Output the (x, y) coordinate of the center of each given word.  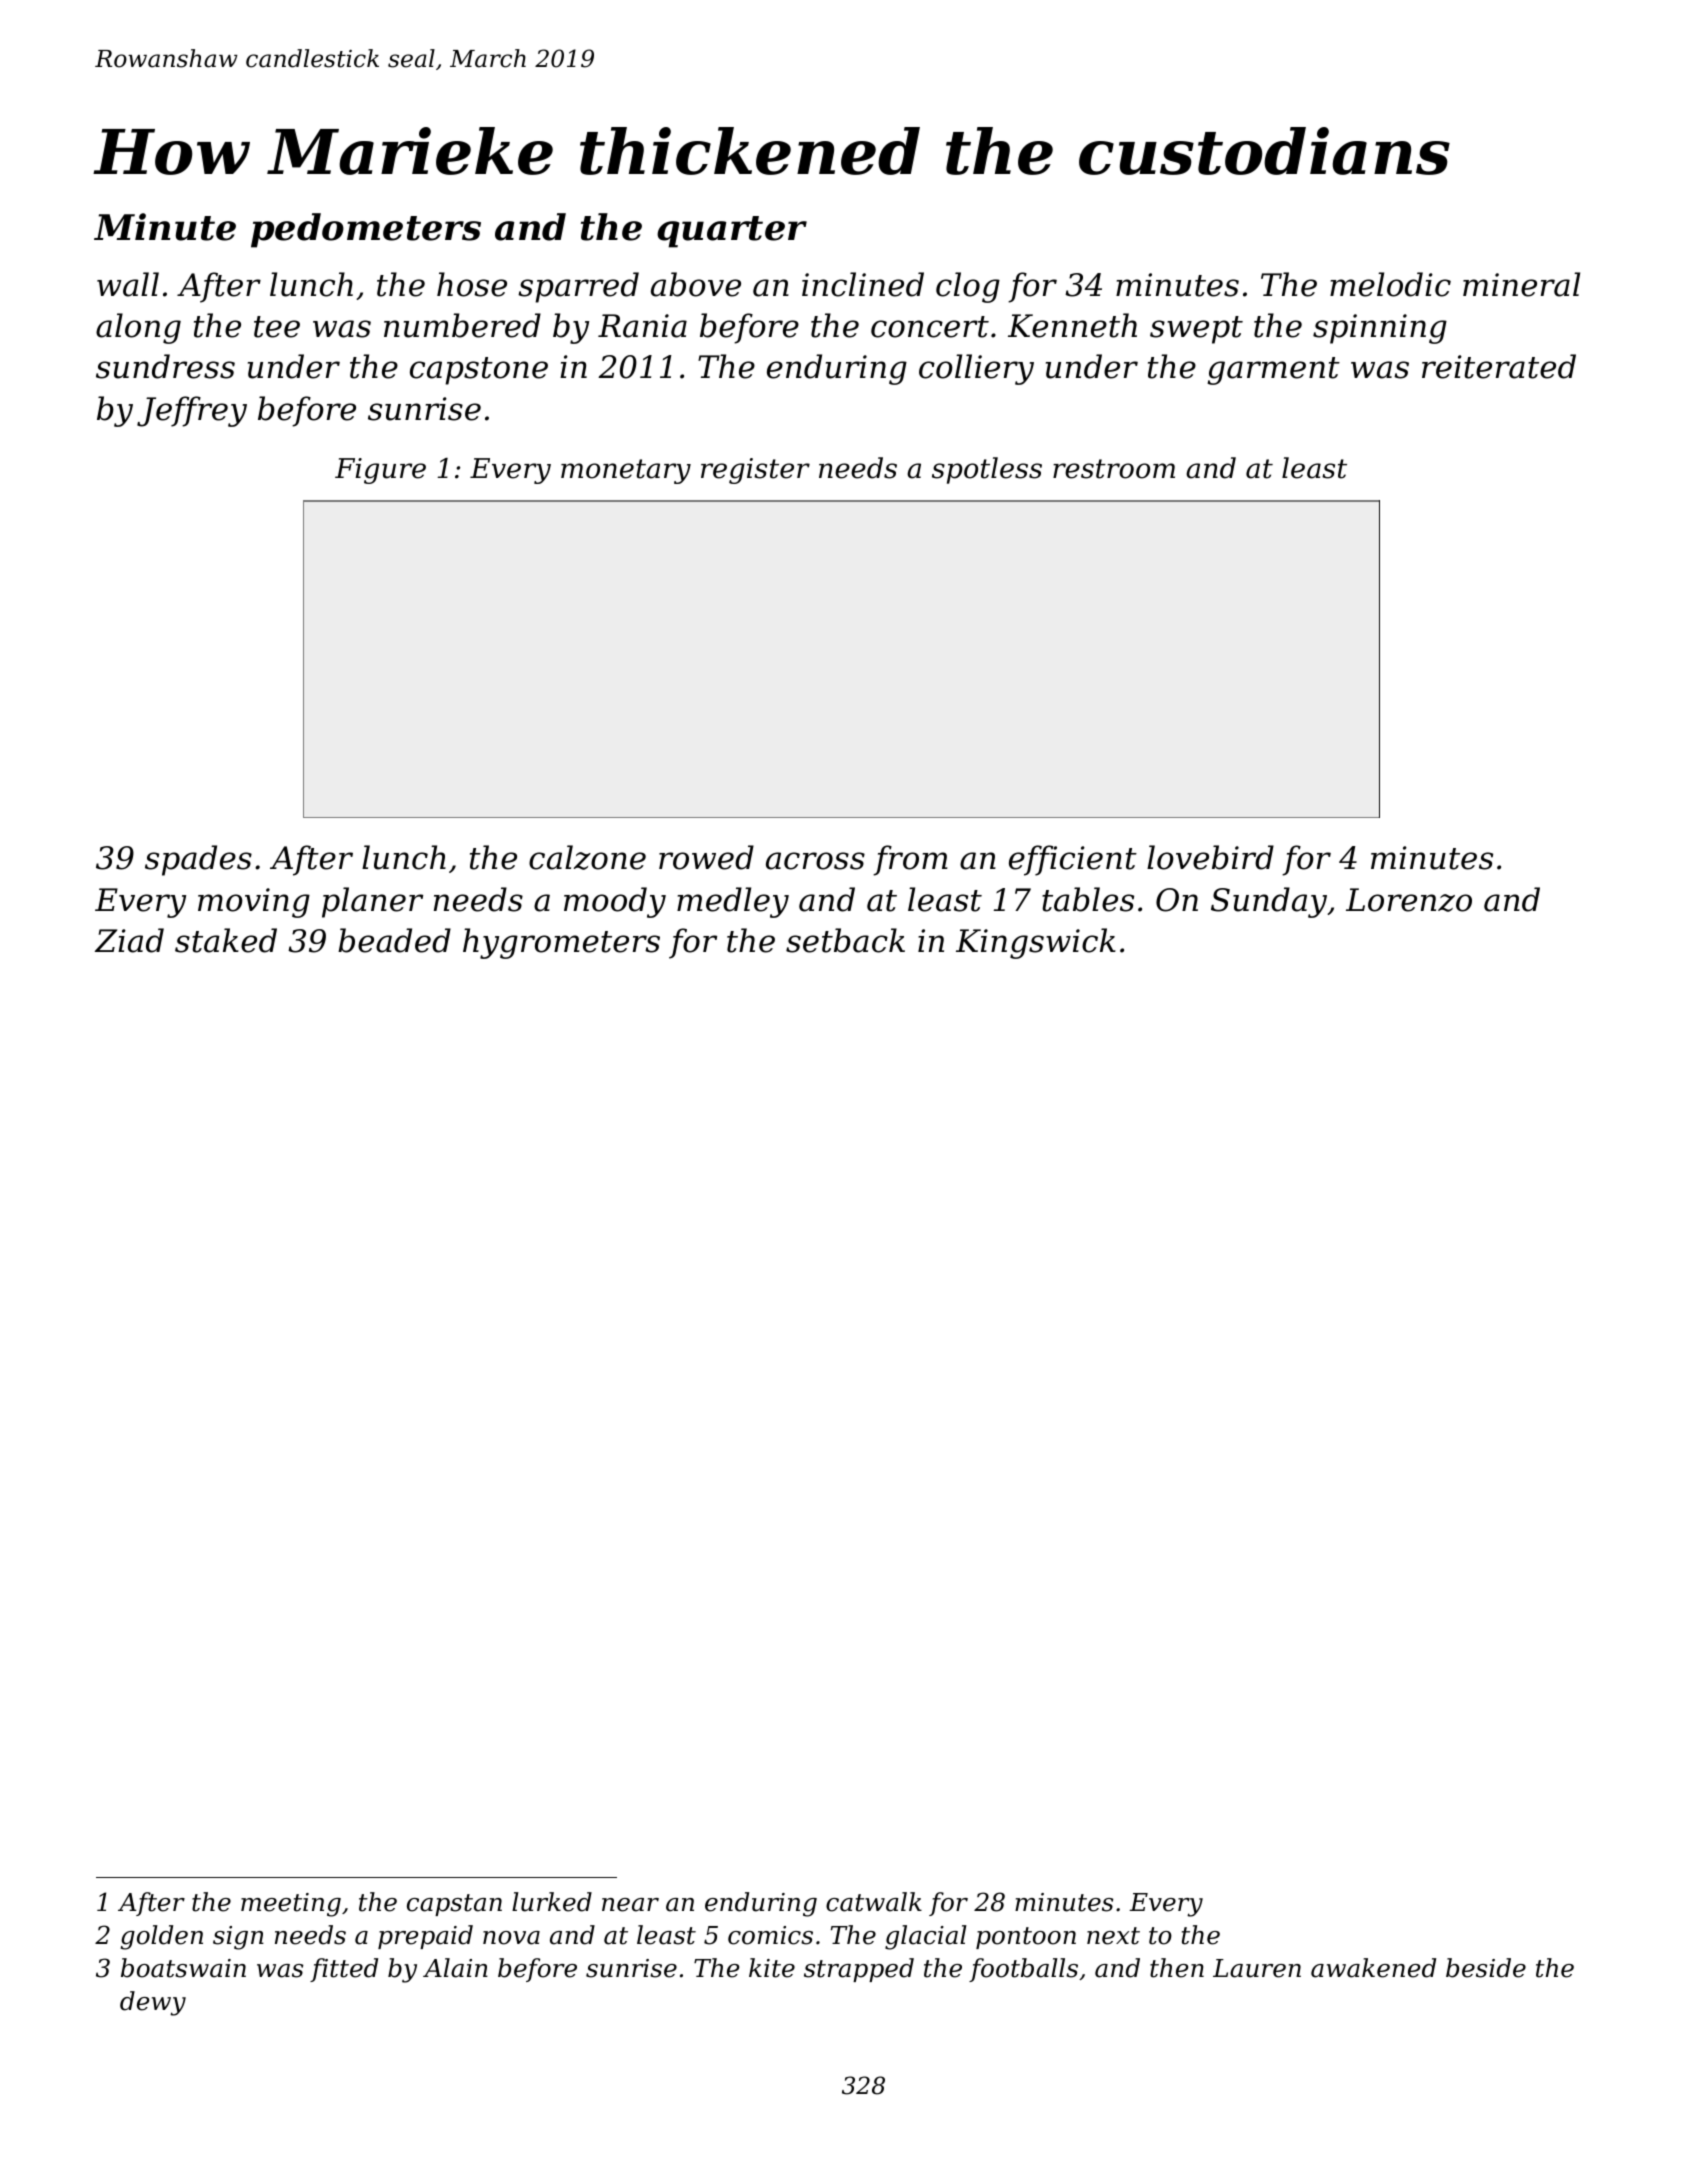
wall (128, 284)
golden (162, 1937)
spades (198, 860)
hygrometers (561, 943)
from (910, 860)
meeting (291, 1905)
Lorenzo (1409, 900)
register (755, 471)
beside (1486, 1968)
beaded (394, 940)
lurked (552, 1902)
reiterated (1499, 366)
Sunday (1269, 902)
